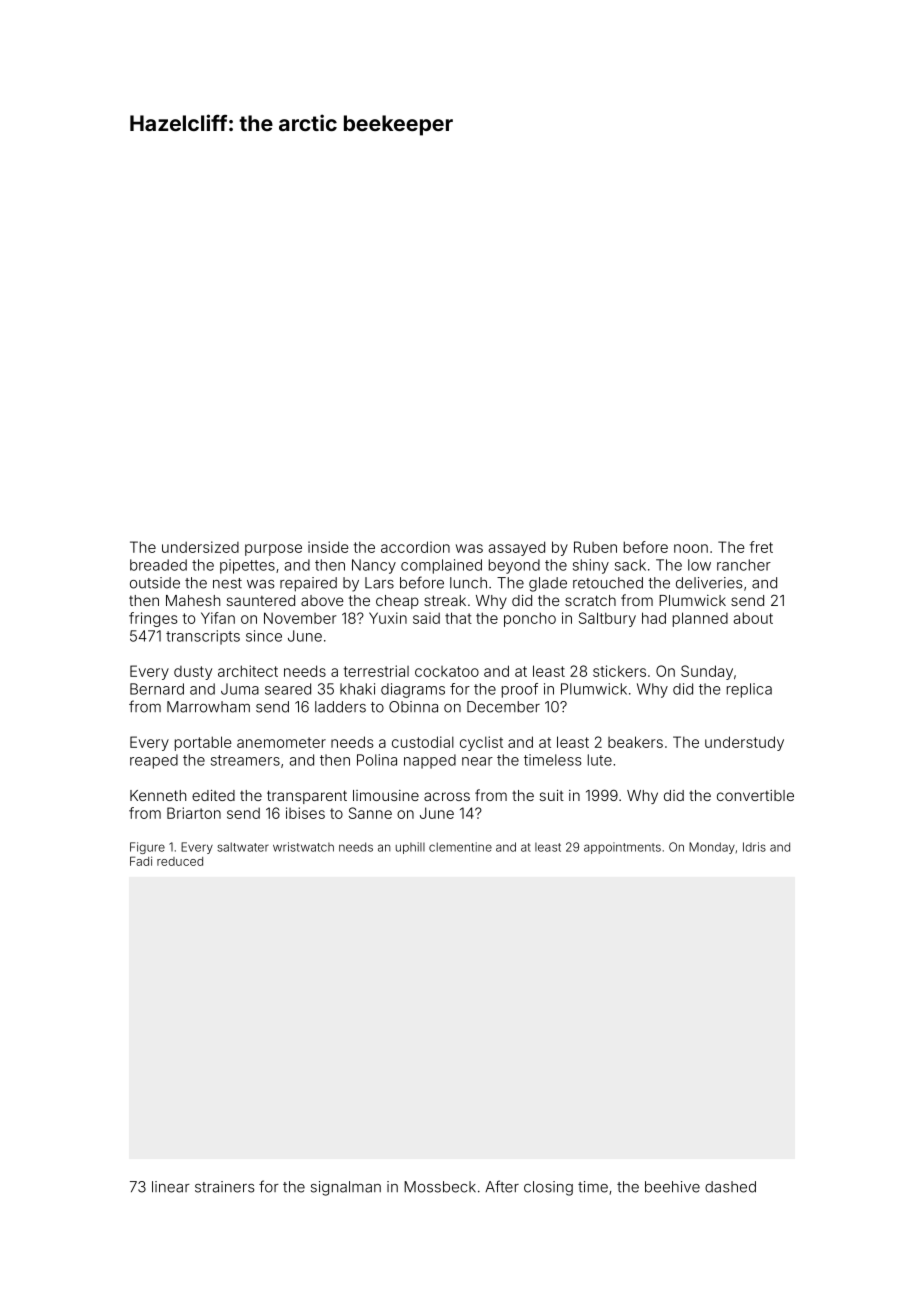  Describe the element at coordinates (224, 1187) in the screenshot. I see `strainers` at that location.
